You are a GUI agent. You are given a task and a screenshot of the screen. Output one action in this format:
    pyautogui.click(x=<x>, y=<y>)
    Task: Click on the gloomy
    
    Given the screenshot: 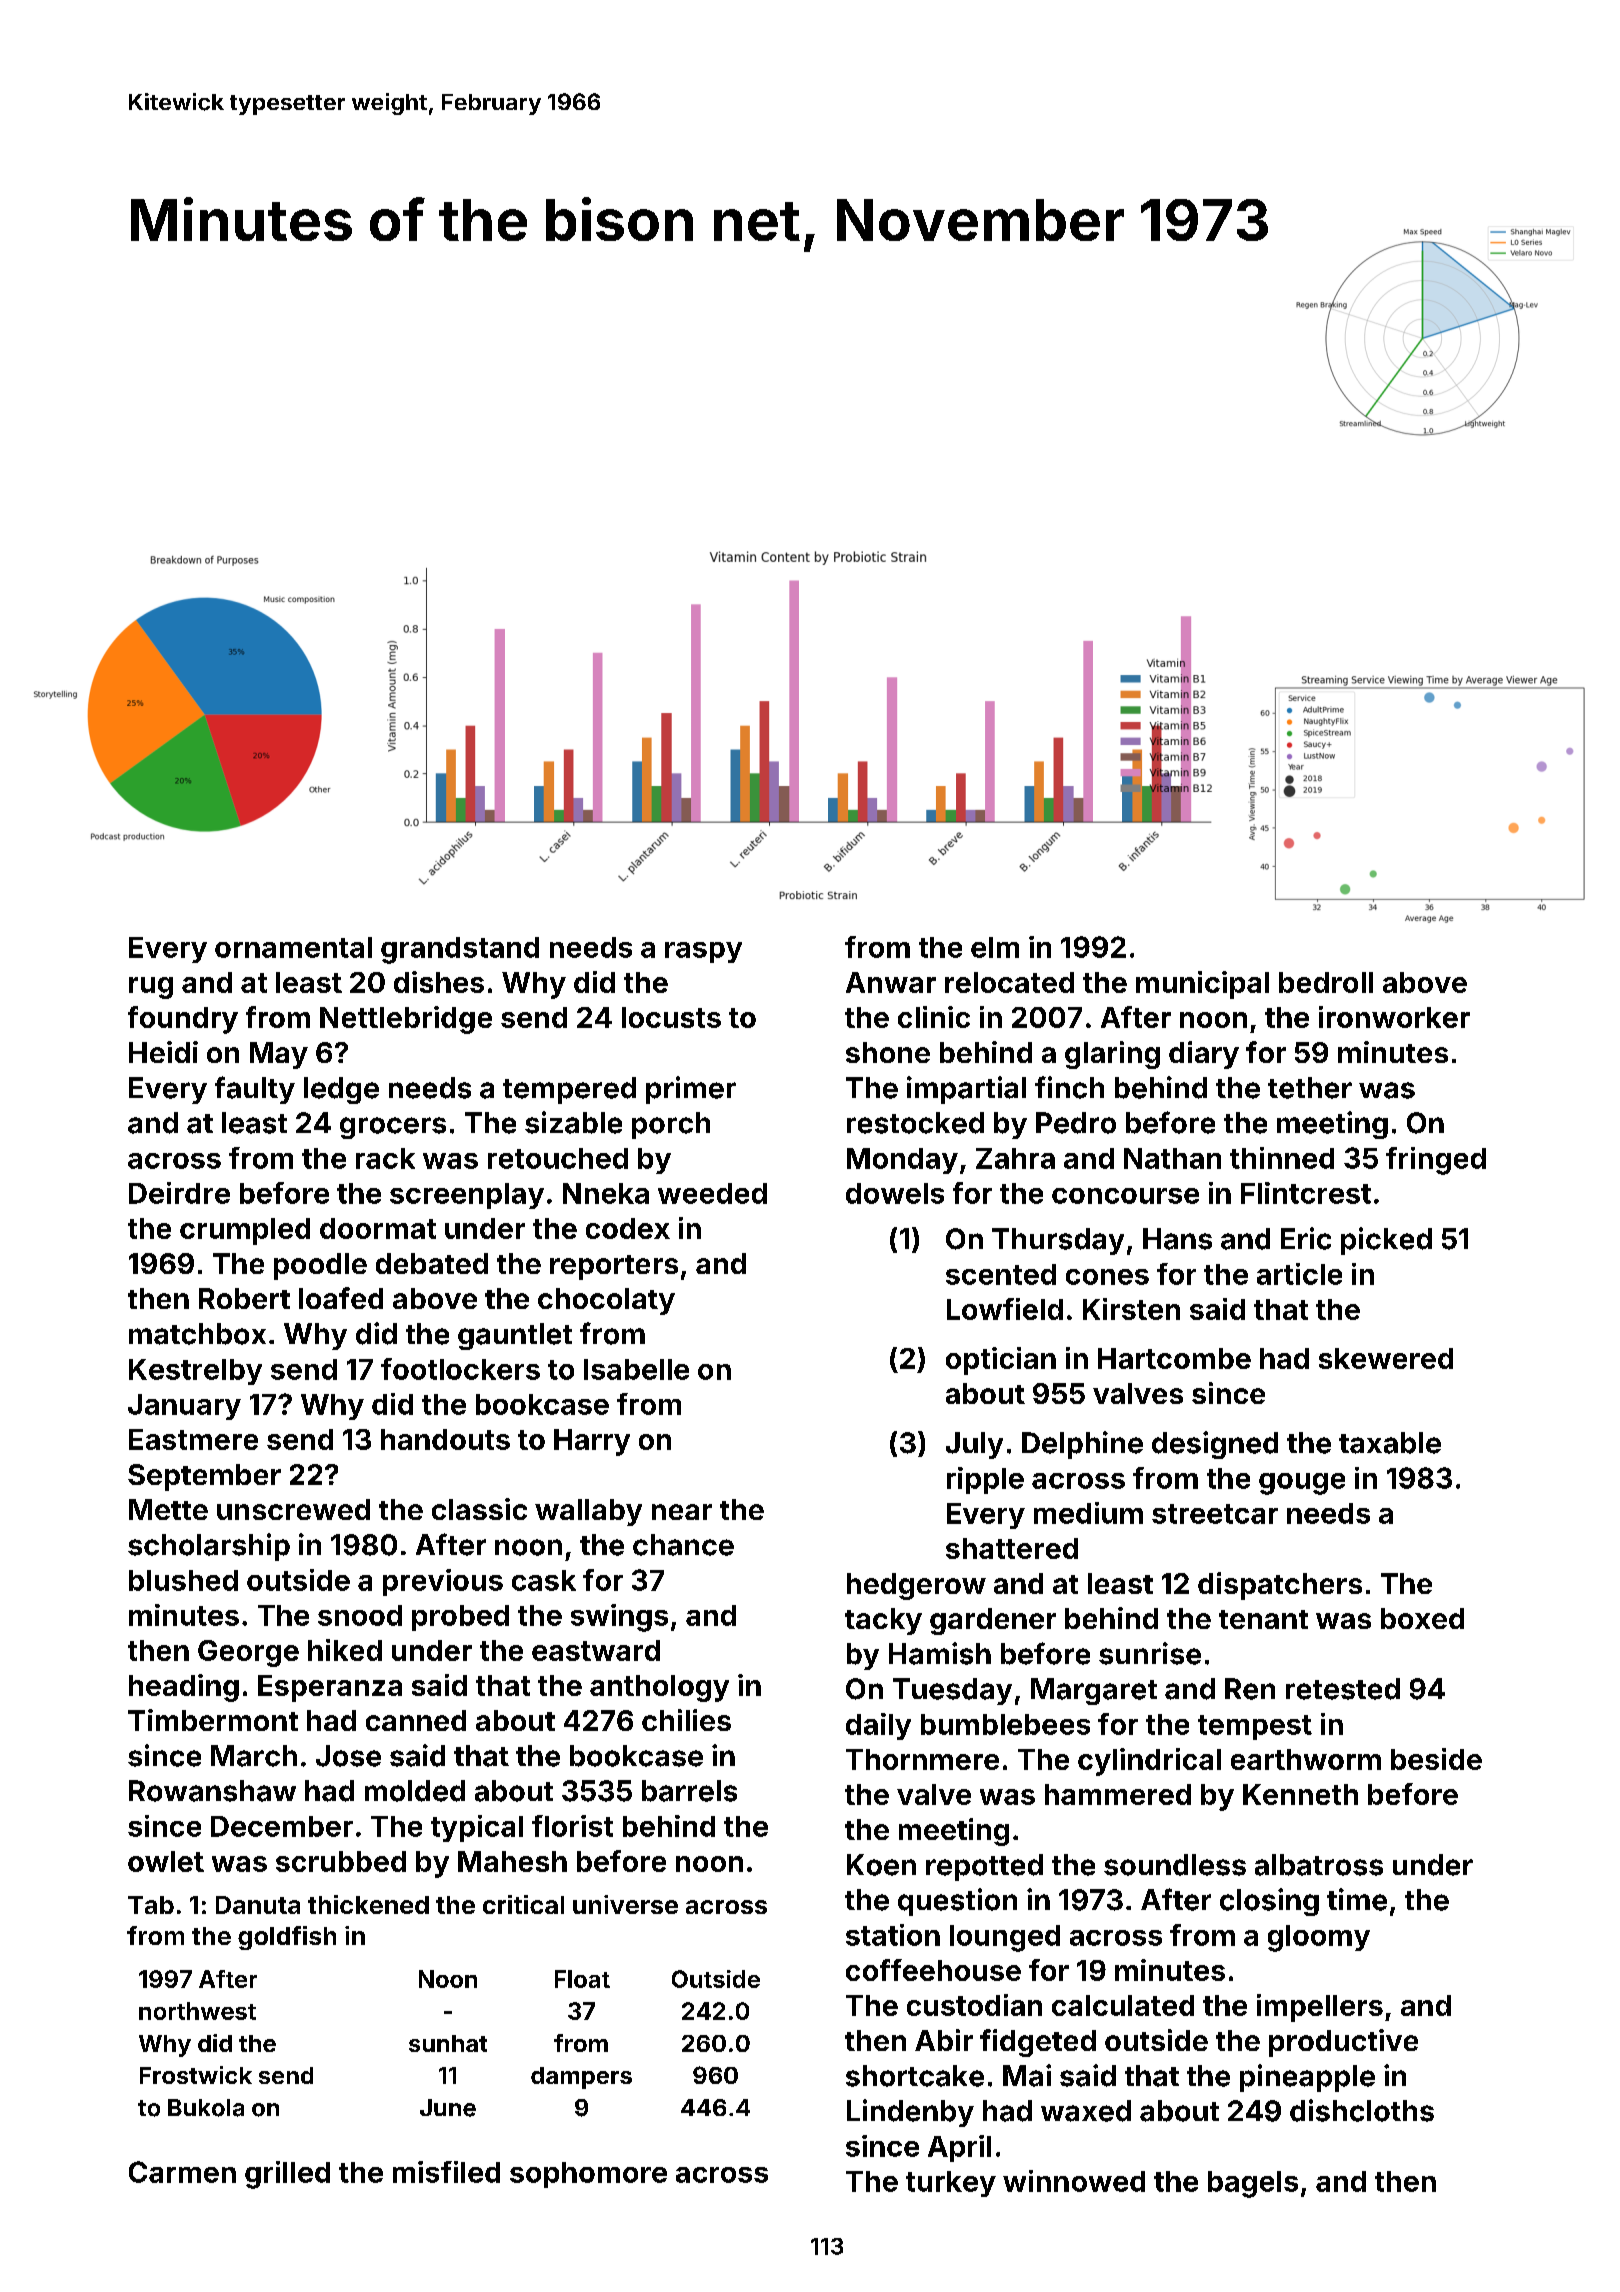 What is the action you would take?
    pyautogui.click(x=1319, y=1938)
